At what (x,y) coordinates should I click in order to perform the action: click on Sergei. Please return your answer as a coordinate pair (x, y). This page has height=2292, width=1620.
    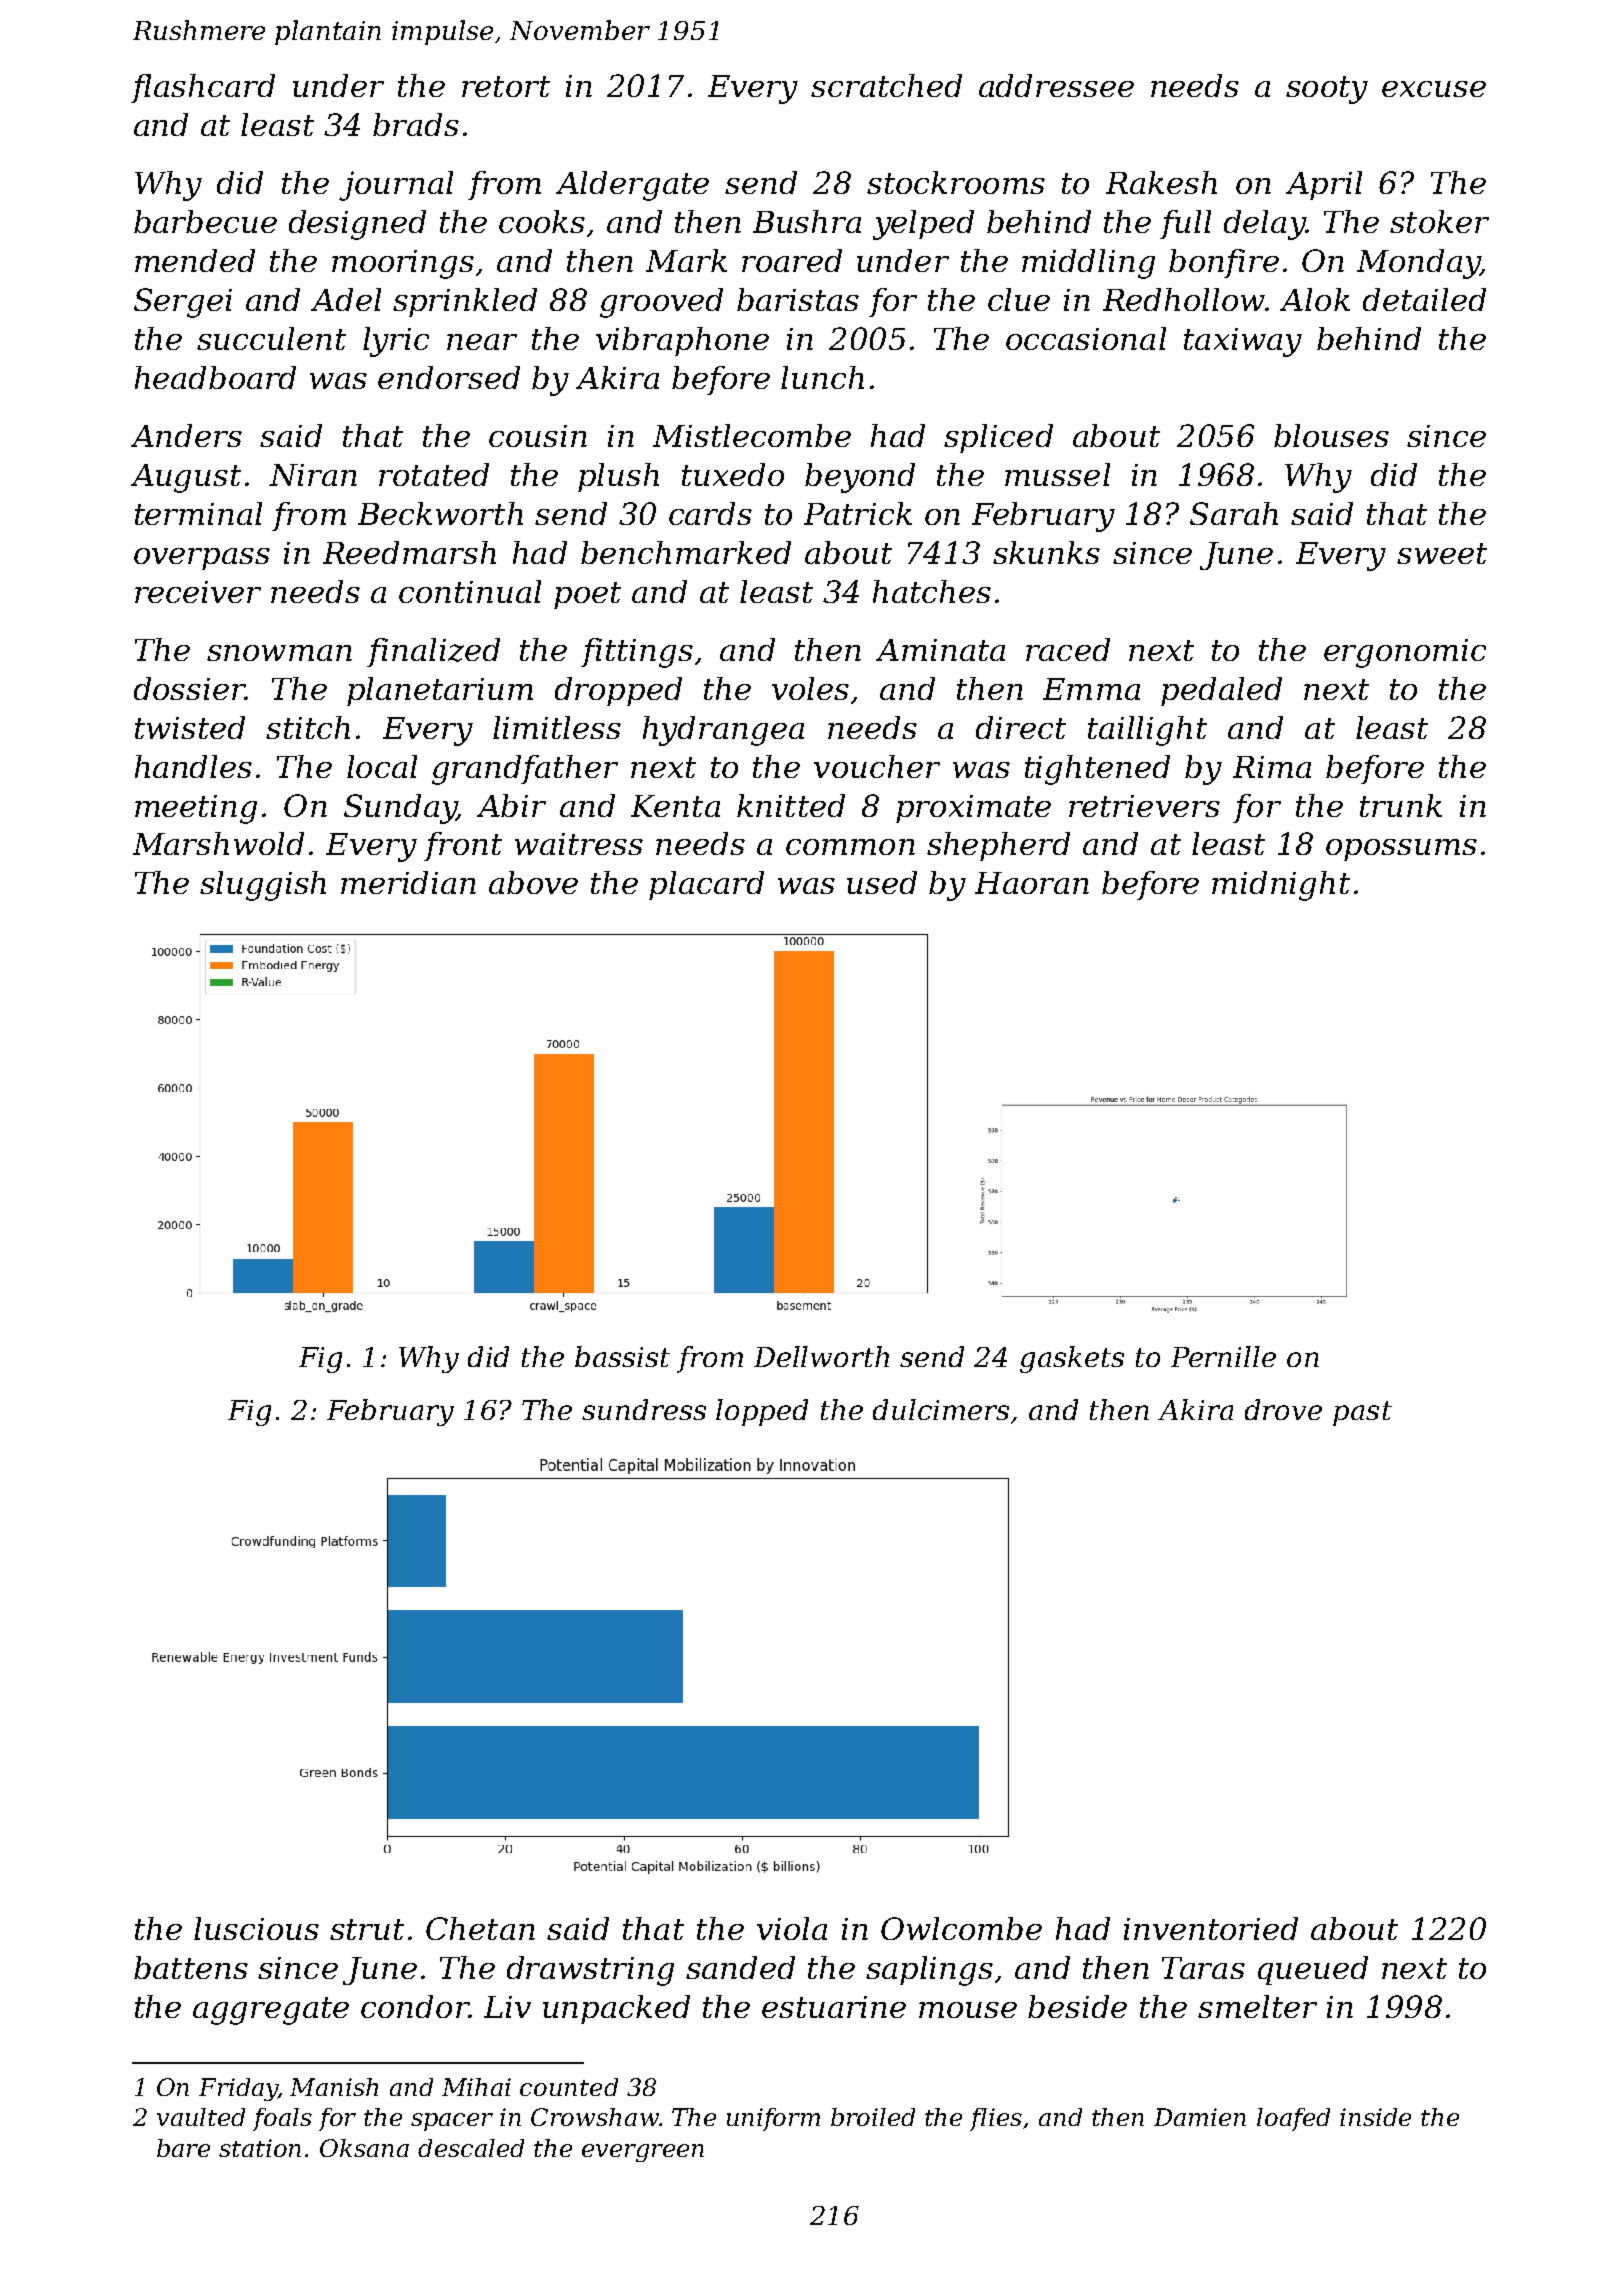
    Looking at the image, I should click on (183, 303).
